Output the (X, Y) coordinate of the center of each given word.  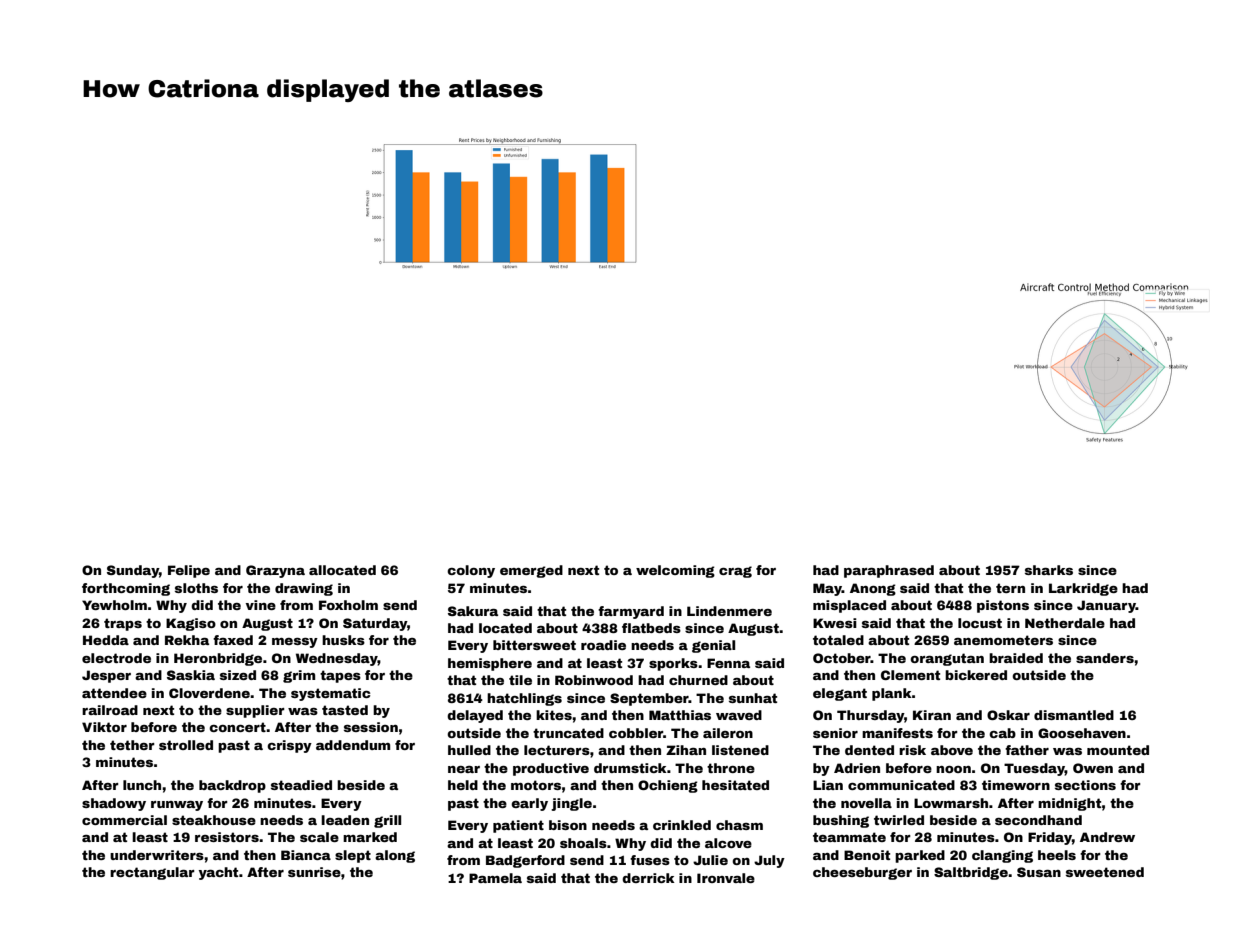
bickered (976, 675)
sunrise (314, 872)
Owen (1093, 768)
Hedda (106, 640)
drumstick (630, 768)
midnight (1070, 804)
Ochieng (668, 786)
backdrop (232, 786)
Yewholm (114, 605)
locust (980, 623)
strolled (186, 745)
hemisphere (490, 664)
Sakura (473, 611)
